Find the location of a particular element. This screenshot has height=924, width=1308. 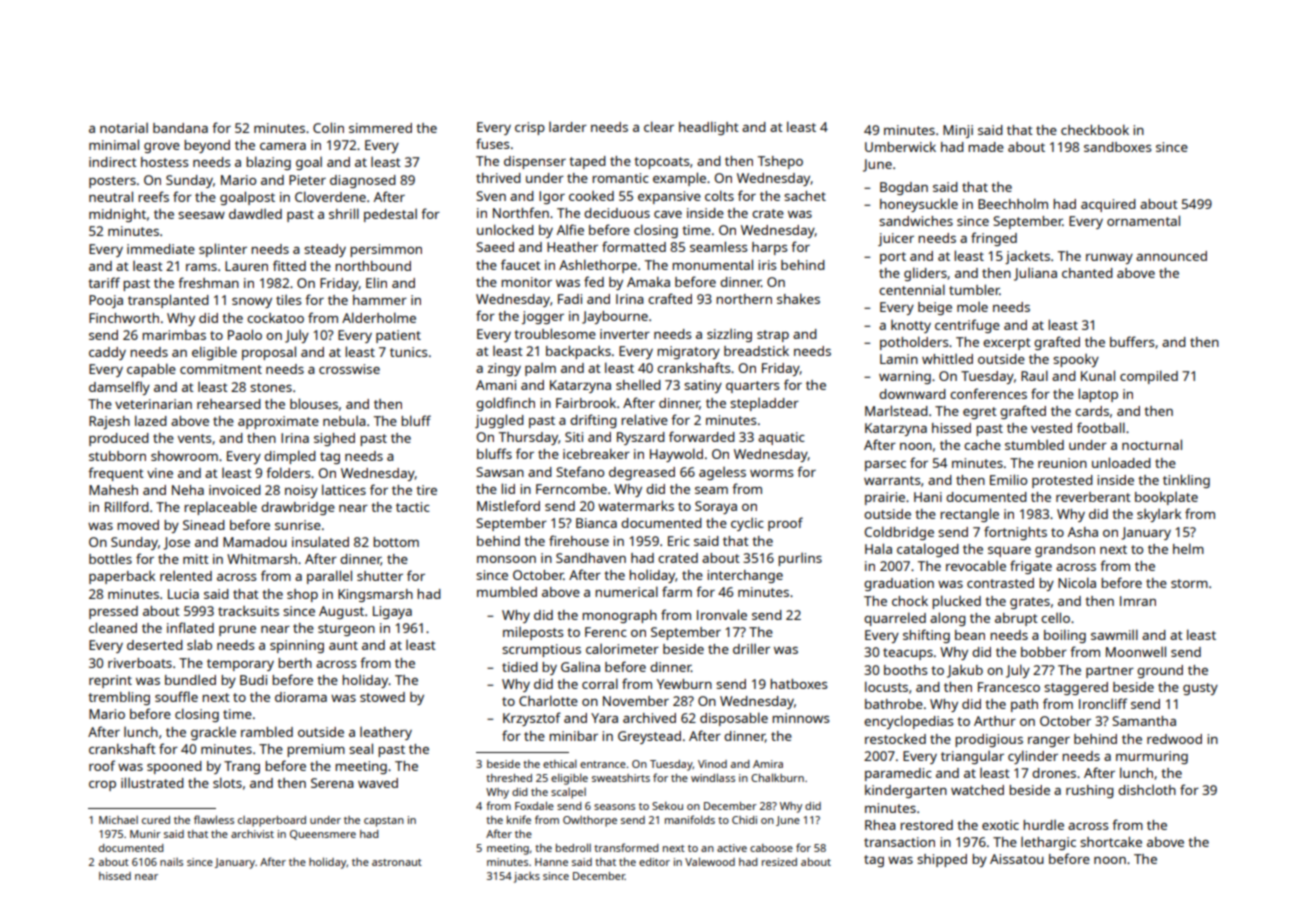

honeysuckle is located at coordinates (919, 205).
